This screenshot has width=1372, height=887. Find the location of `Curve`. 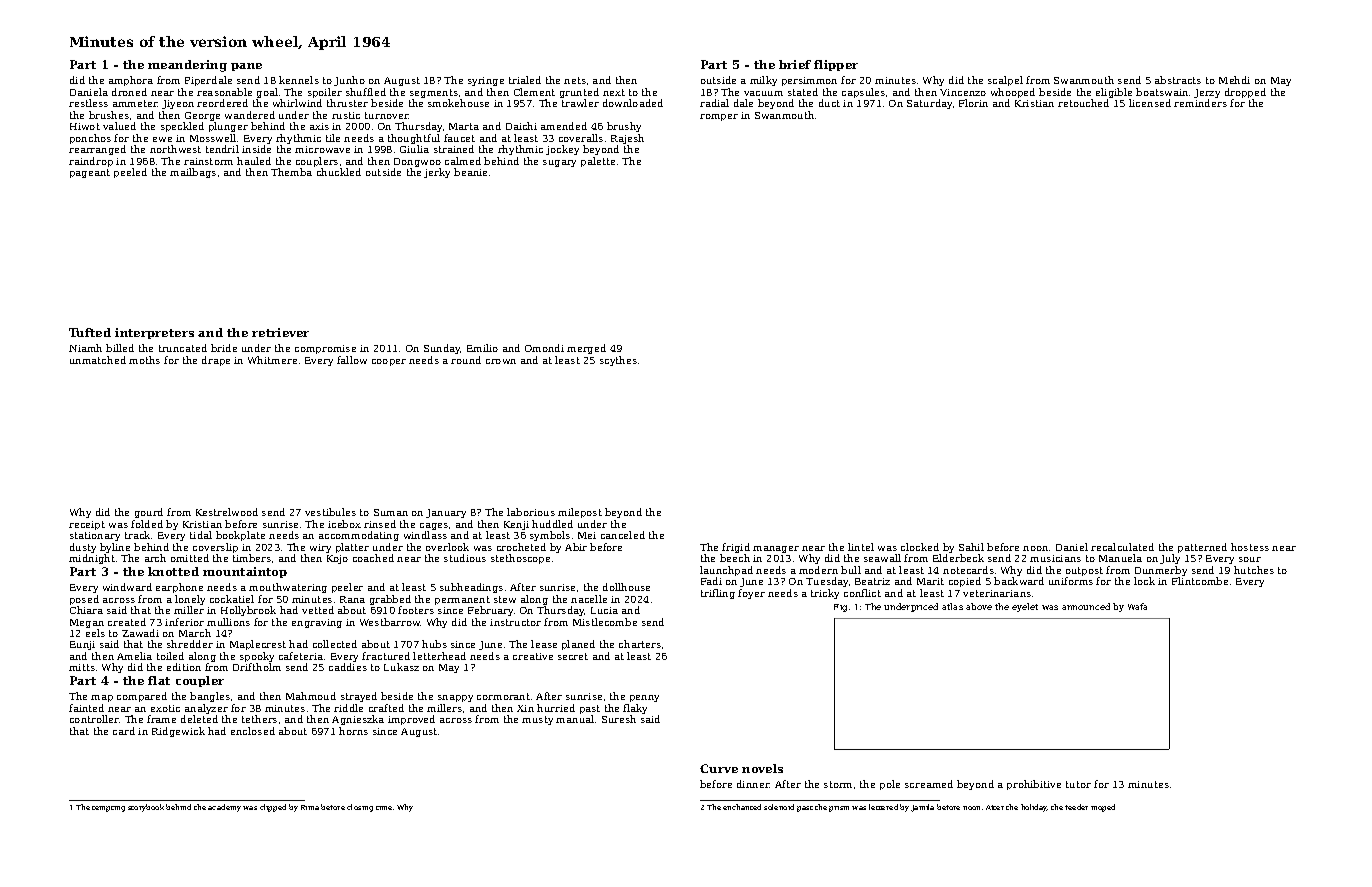

Curve is located at coordinates (719, 768).
